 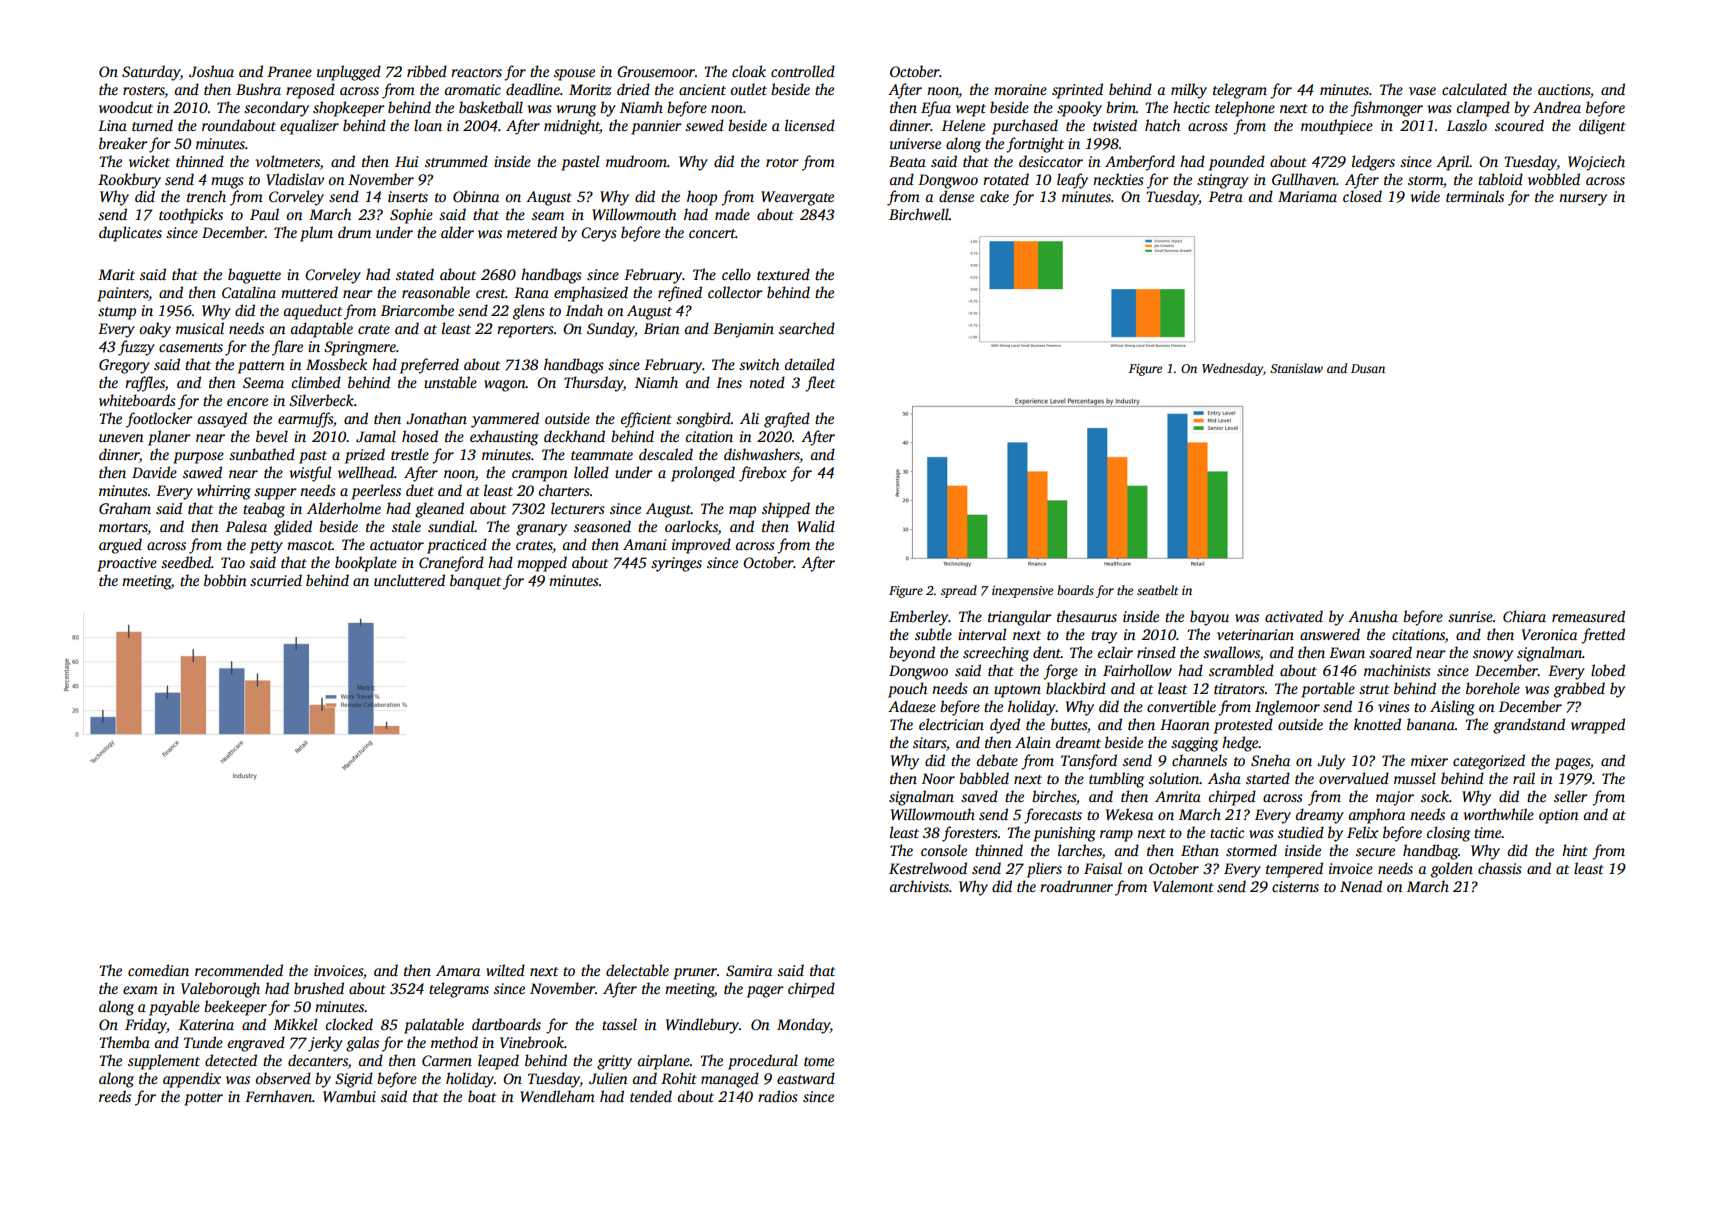 I want to click on auctions, so click(x=1564, y=89).
